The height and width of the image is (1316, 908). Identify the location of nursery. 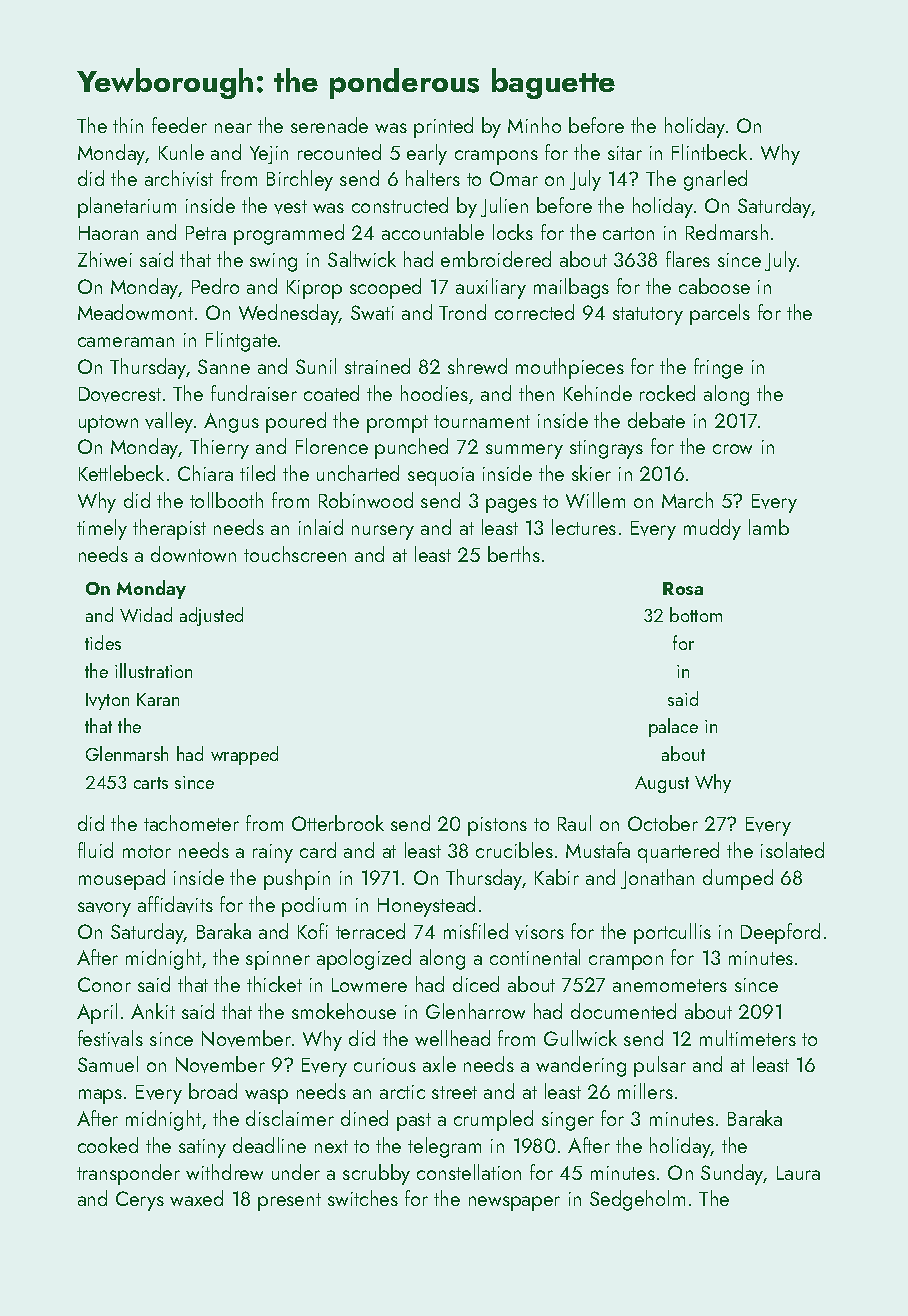
(383, 532).
